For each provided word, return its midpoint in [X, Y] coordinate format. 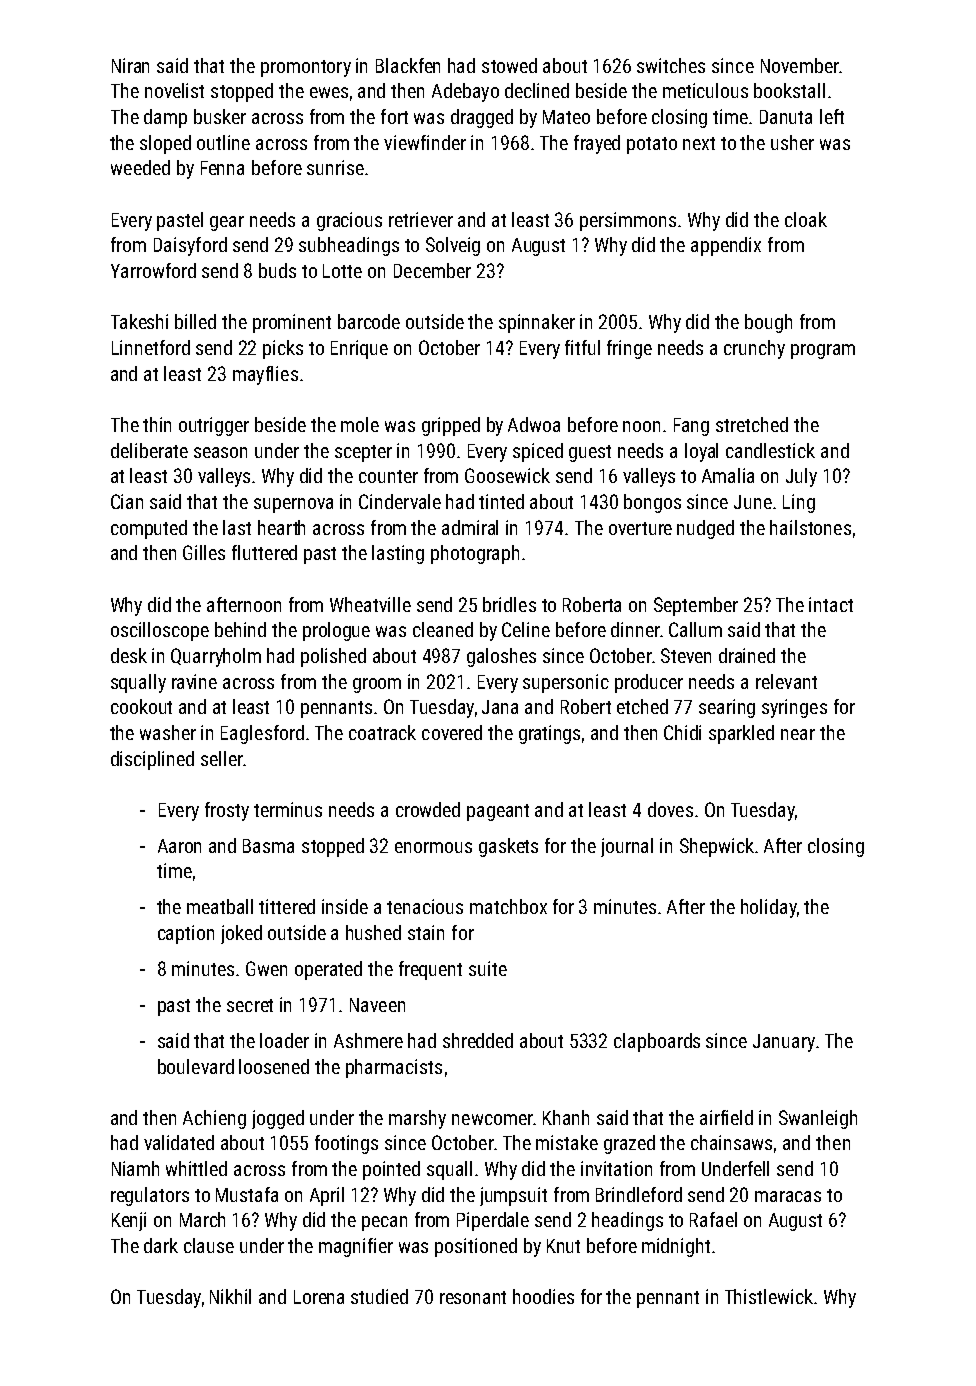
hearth [281, 527]
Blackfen [408, 65]
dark [161, 1245]
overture [640, 528]
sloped [165, 144]
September [696, 606]
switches [671, 65]
